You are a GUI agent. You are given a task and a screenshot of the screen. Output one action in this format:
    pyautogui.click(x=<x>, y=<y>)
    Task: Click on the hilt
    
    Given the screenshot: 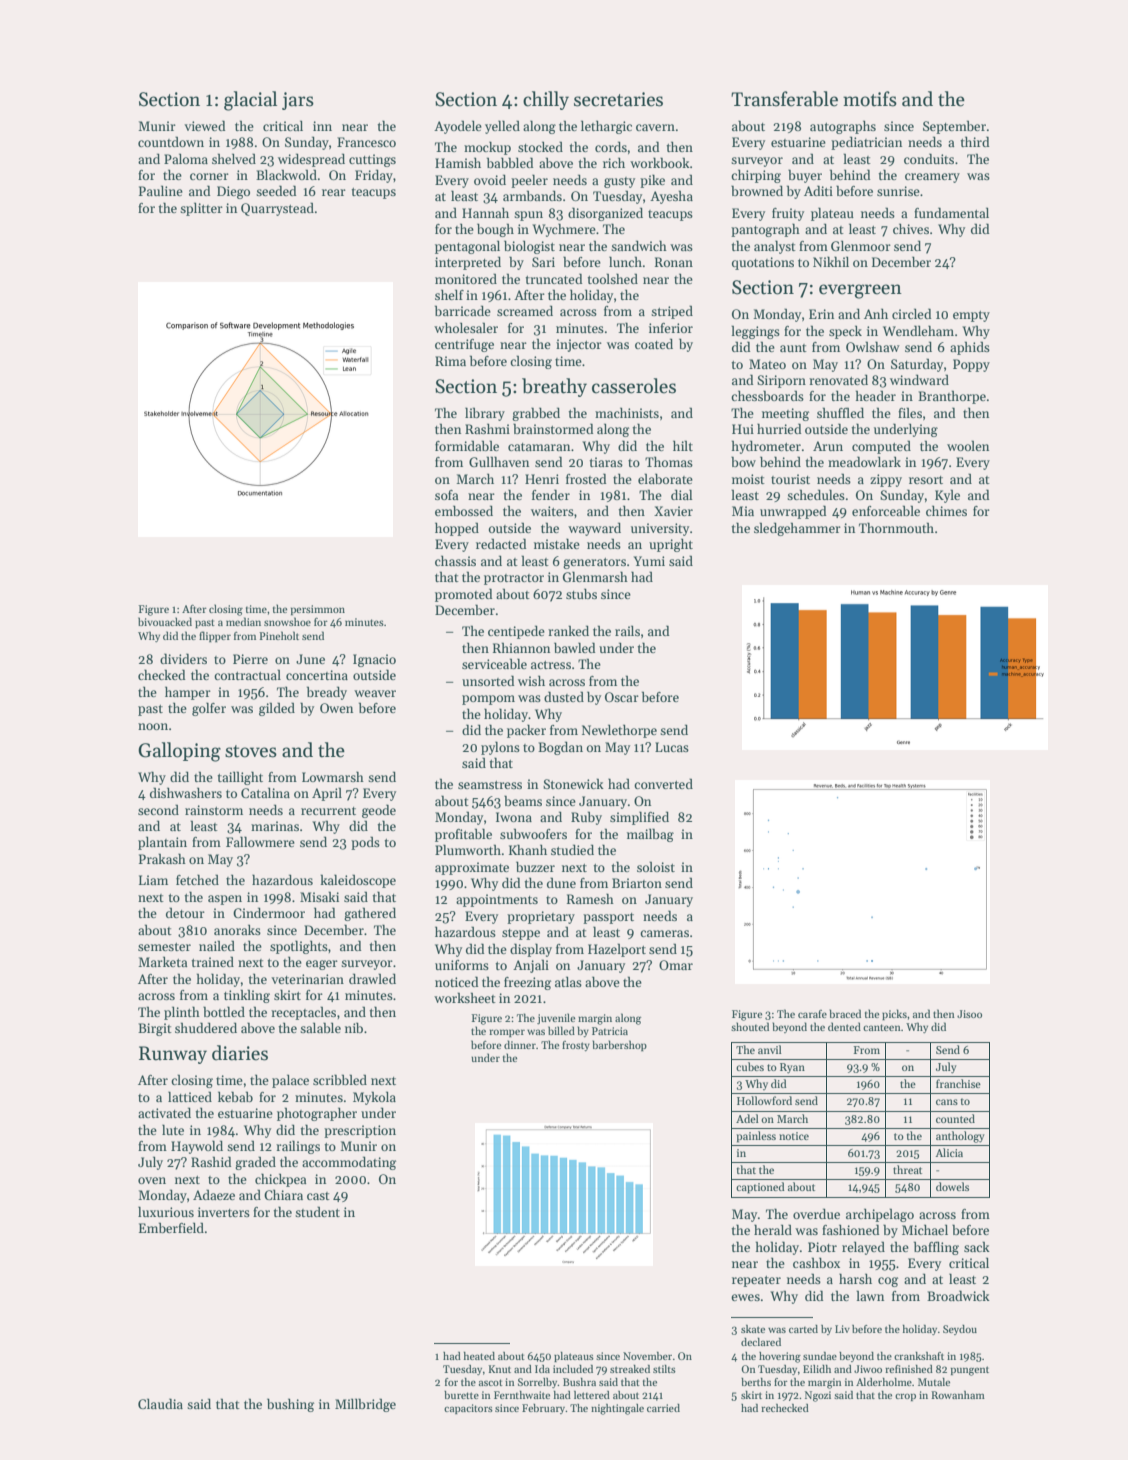 What is the action you would take?
    pyautogui.click(x=683, y=445)
